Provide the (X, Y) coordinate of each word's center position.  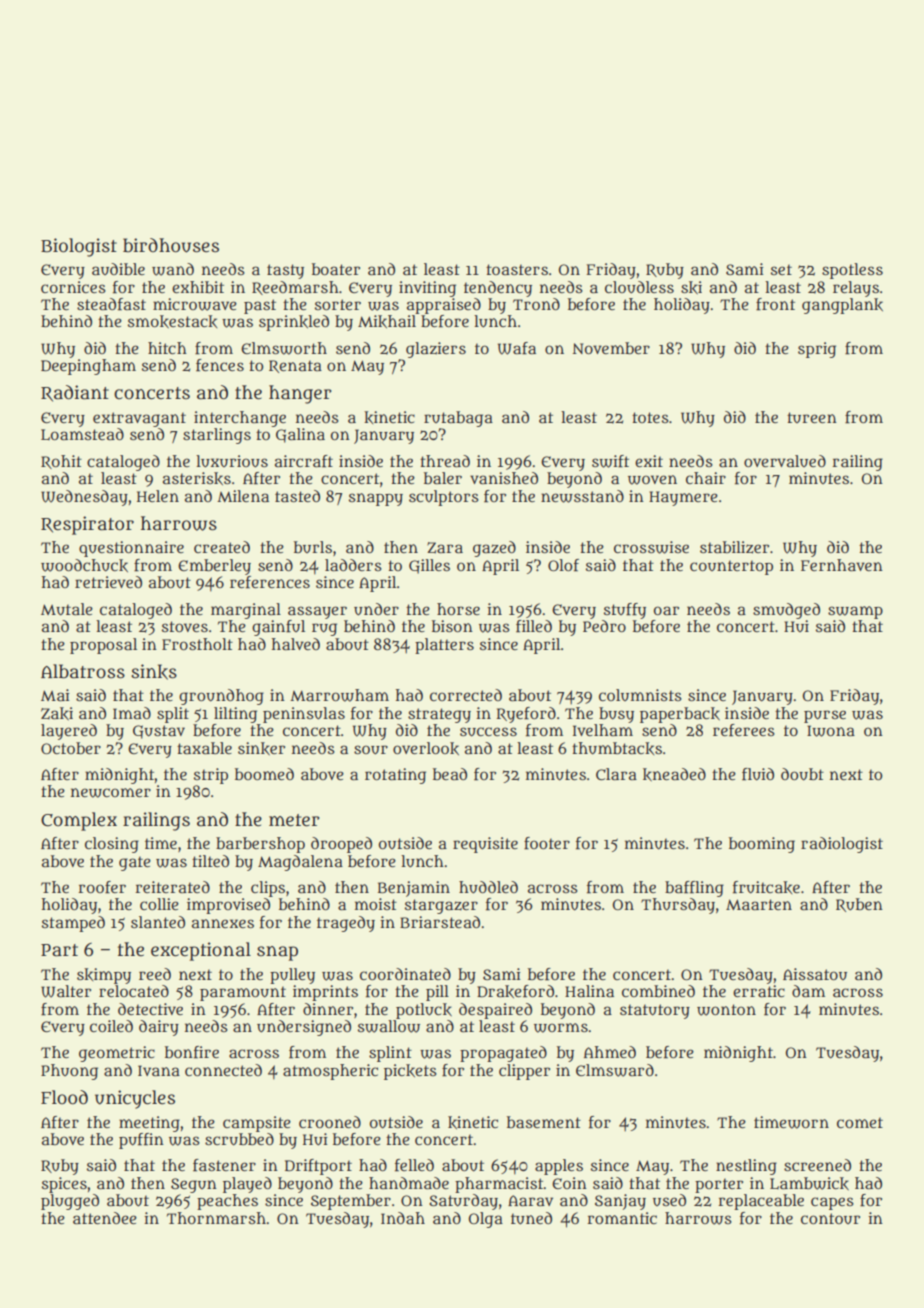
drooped (341, 845)
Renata (295, 366)
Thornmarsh (216, 1218)
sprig (817, 350)
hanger (300, 394)
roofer (102, 887)
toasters (517, 269)
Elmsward (615, 1070)
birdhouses (171, 245)
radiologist (842, 845)
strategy (439, 715)
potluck (424, 1011)
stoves (185, 626)
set (781, 269)
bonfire (192, 1052)
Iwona (831, 731)
